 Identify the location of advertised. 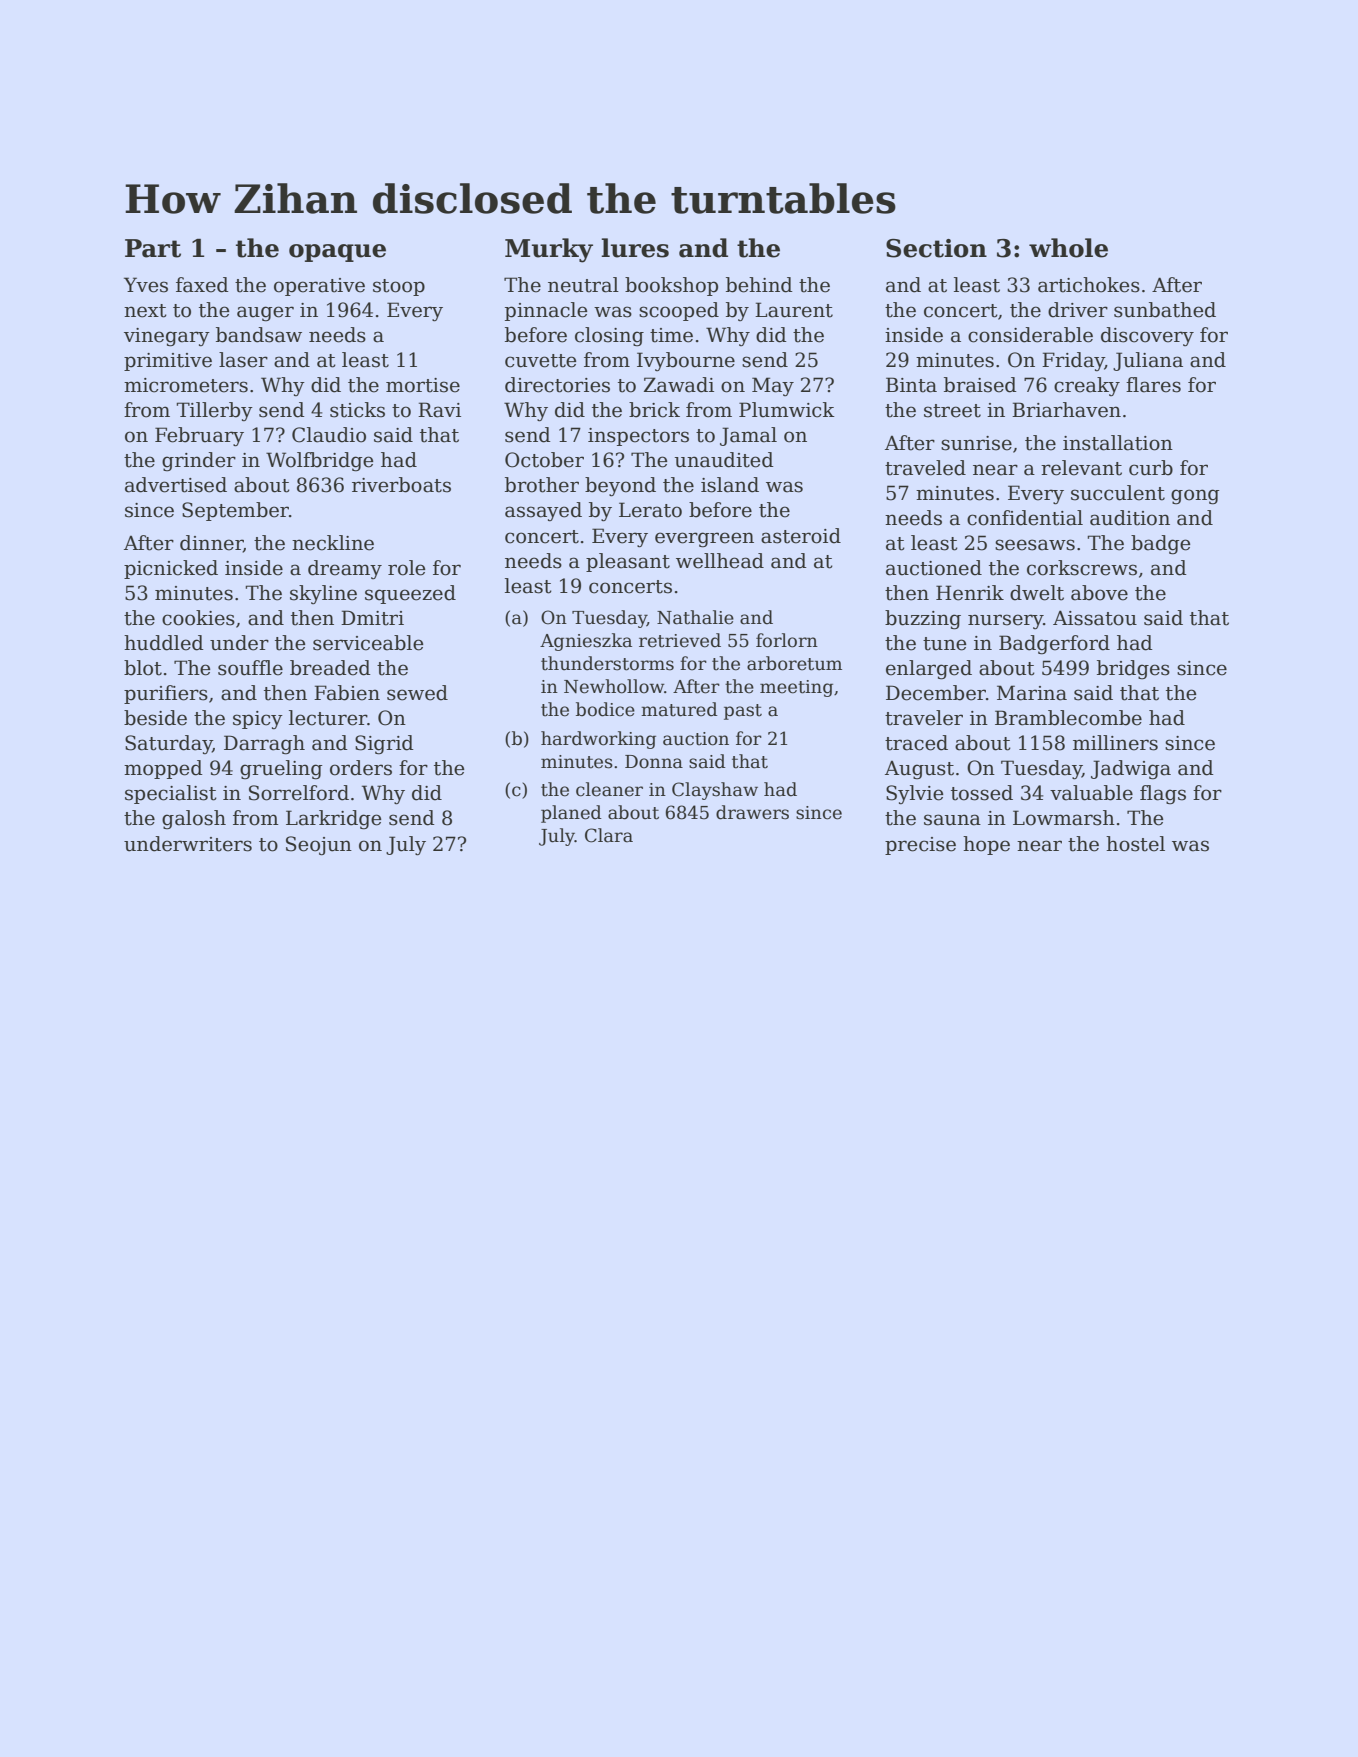
(176, 485).
